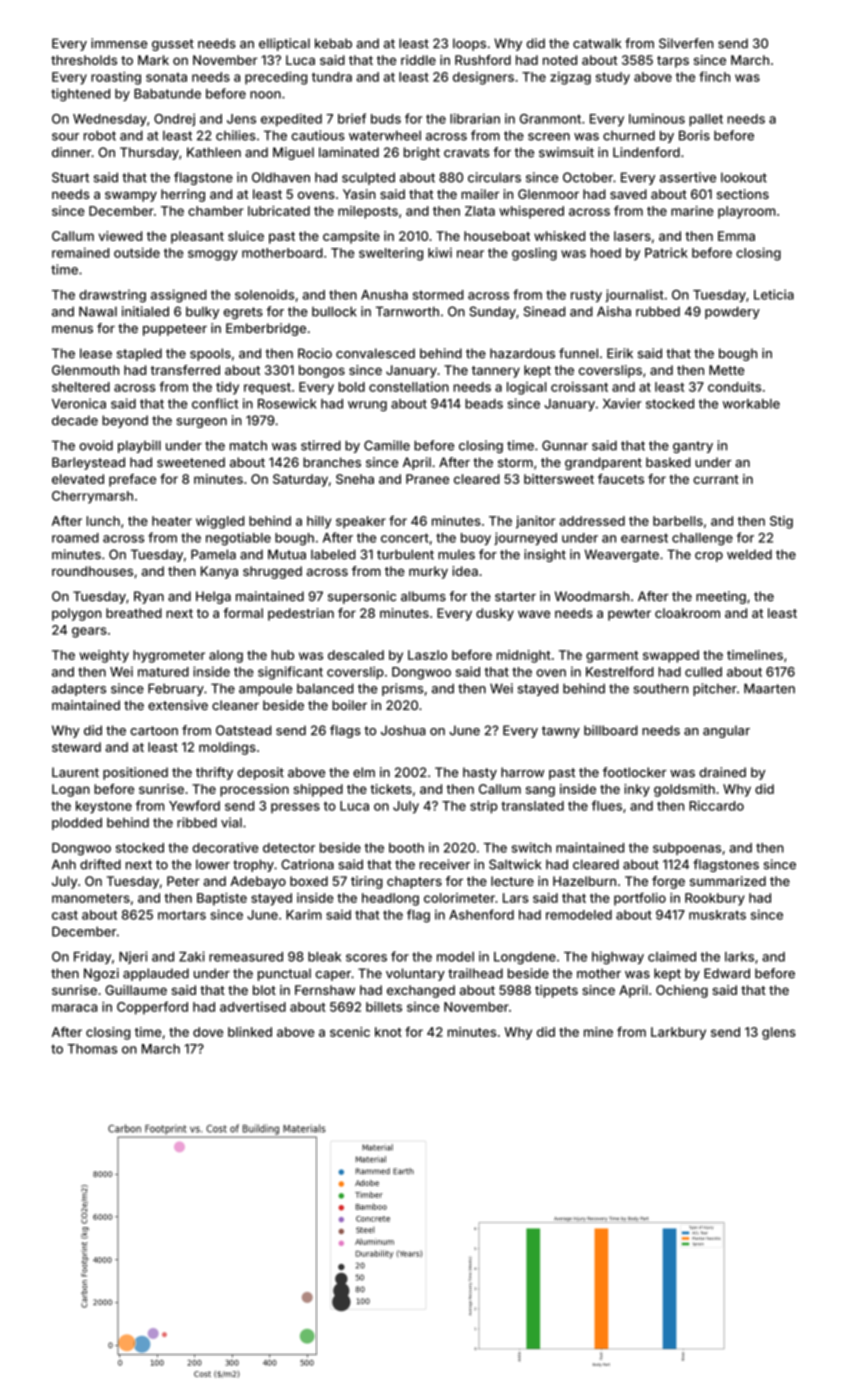 Image resolution: width=849 pixels, height=1400 pixels. Describe the element at coordinates (403, 730) in the screenshot. I see `Joshua` at that location.
